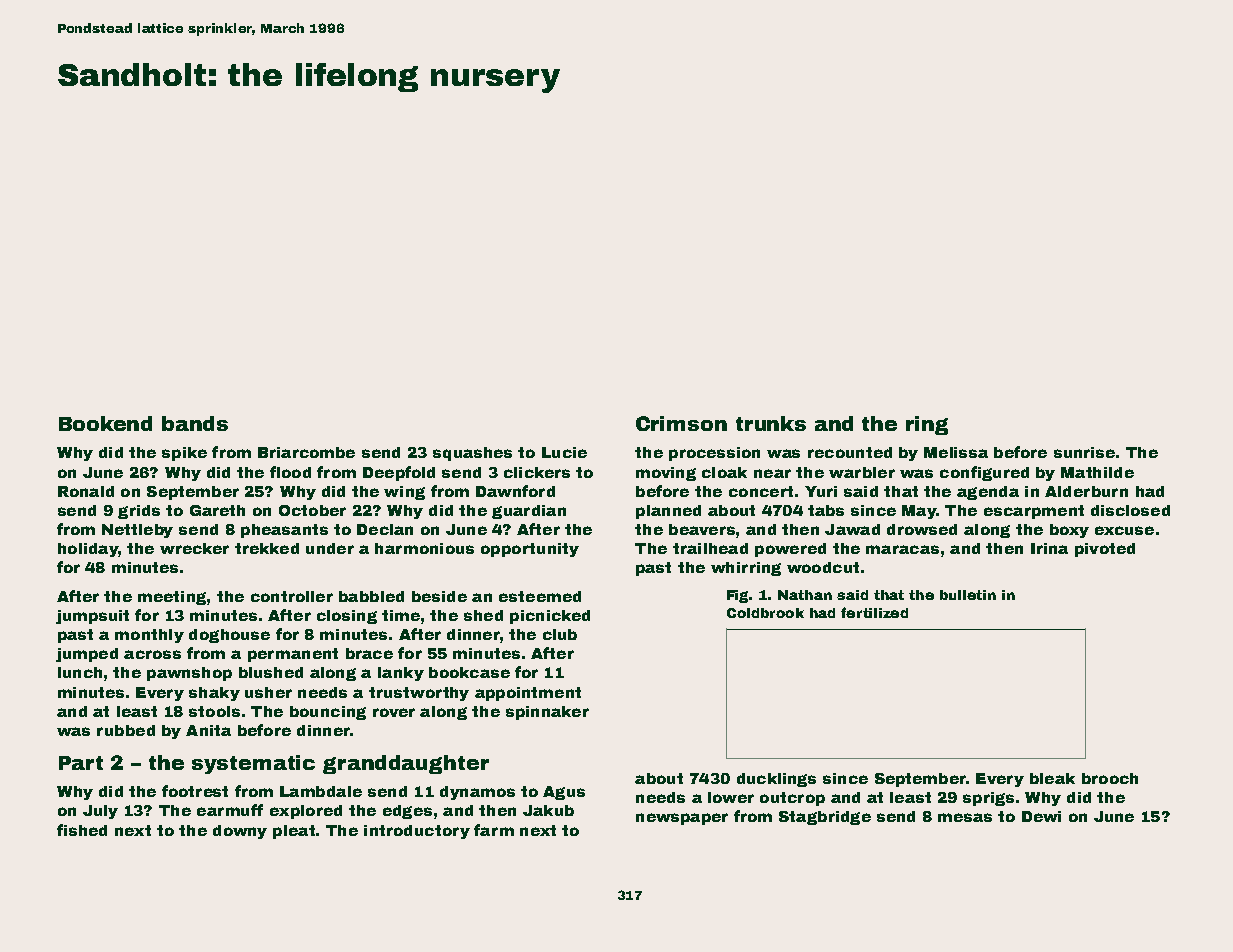  Describe the element at coordinates (681, 423) in the page. I see `Crimson` at that location.
